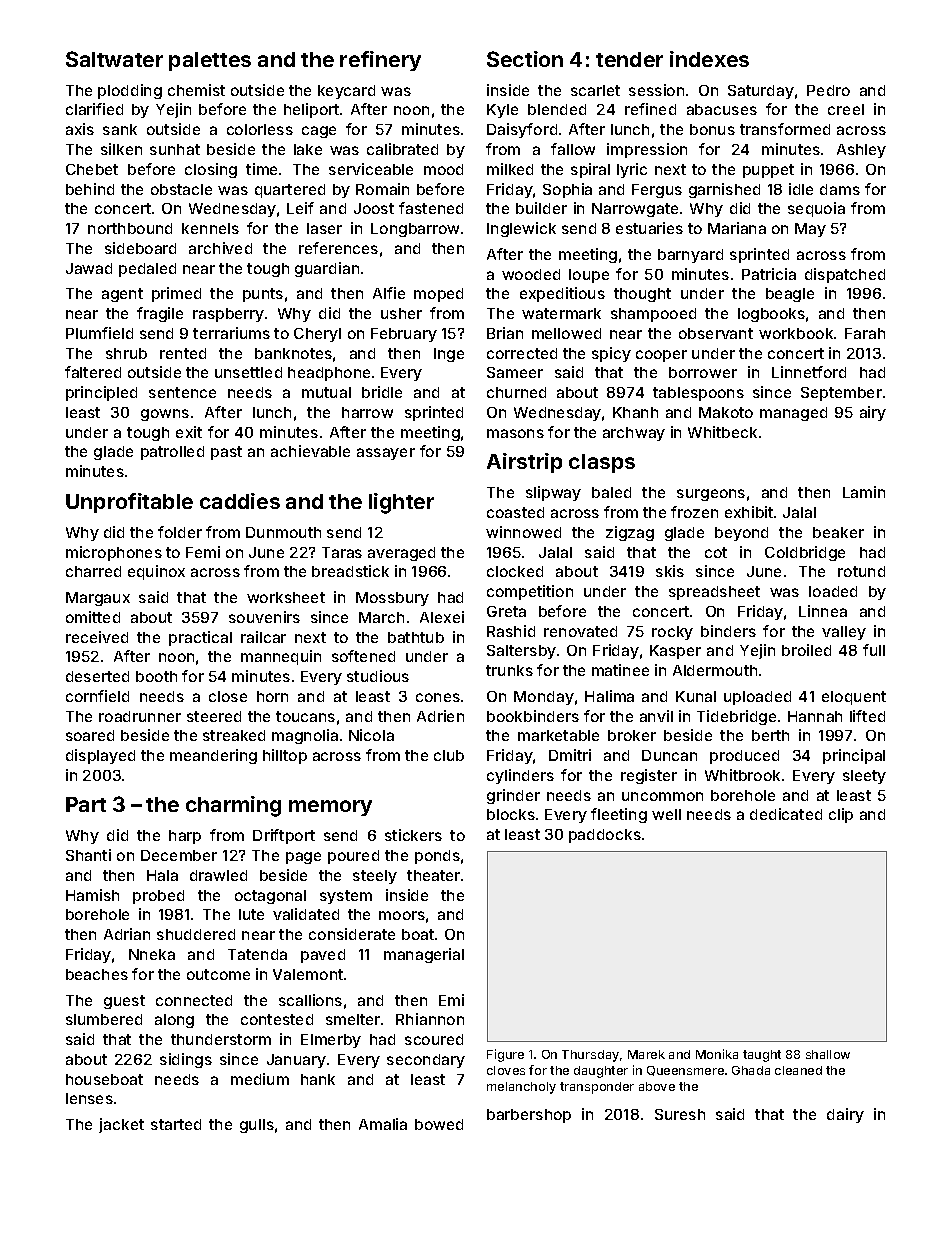 Image resolution: width=952 pixels, height=1233 pixels. What do you see at coordinates (646, 1054) in the document?
I see `Marek` at bounding box center [646, 1054].
